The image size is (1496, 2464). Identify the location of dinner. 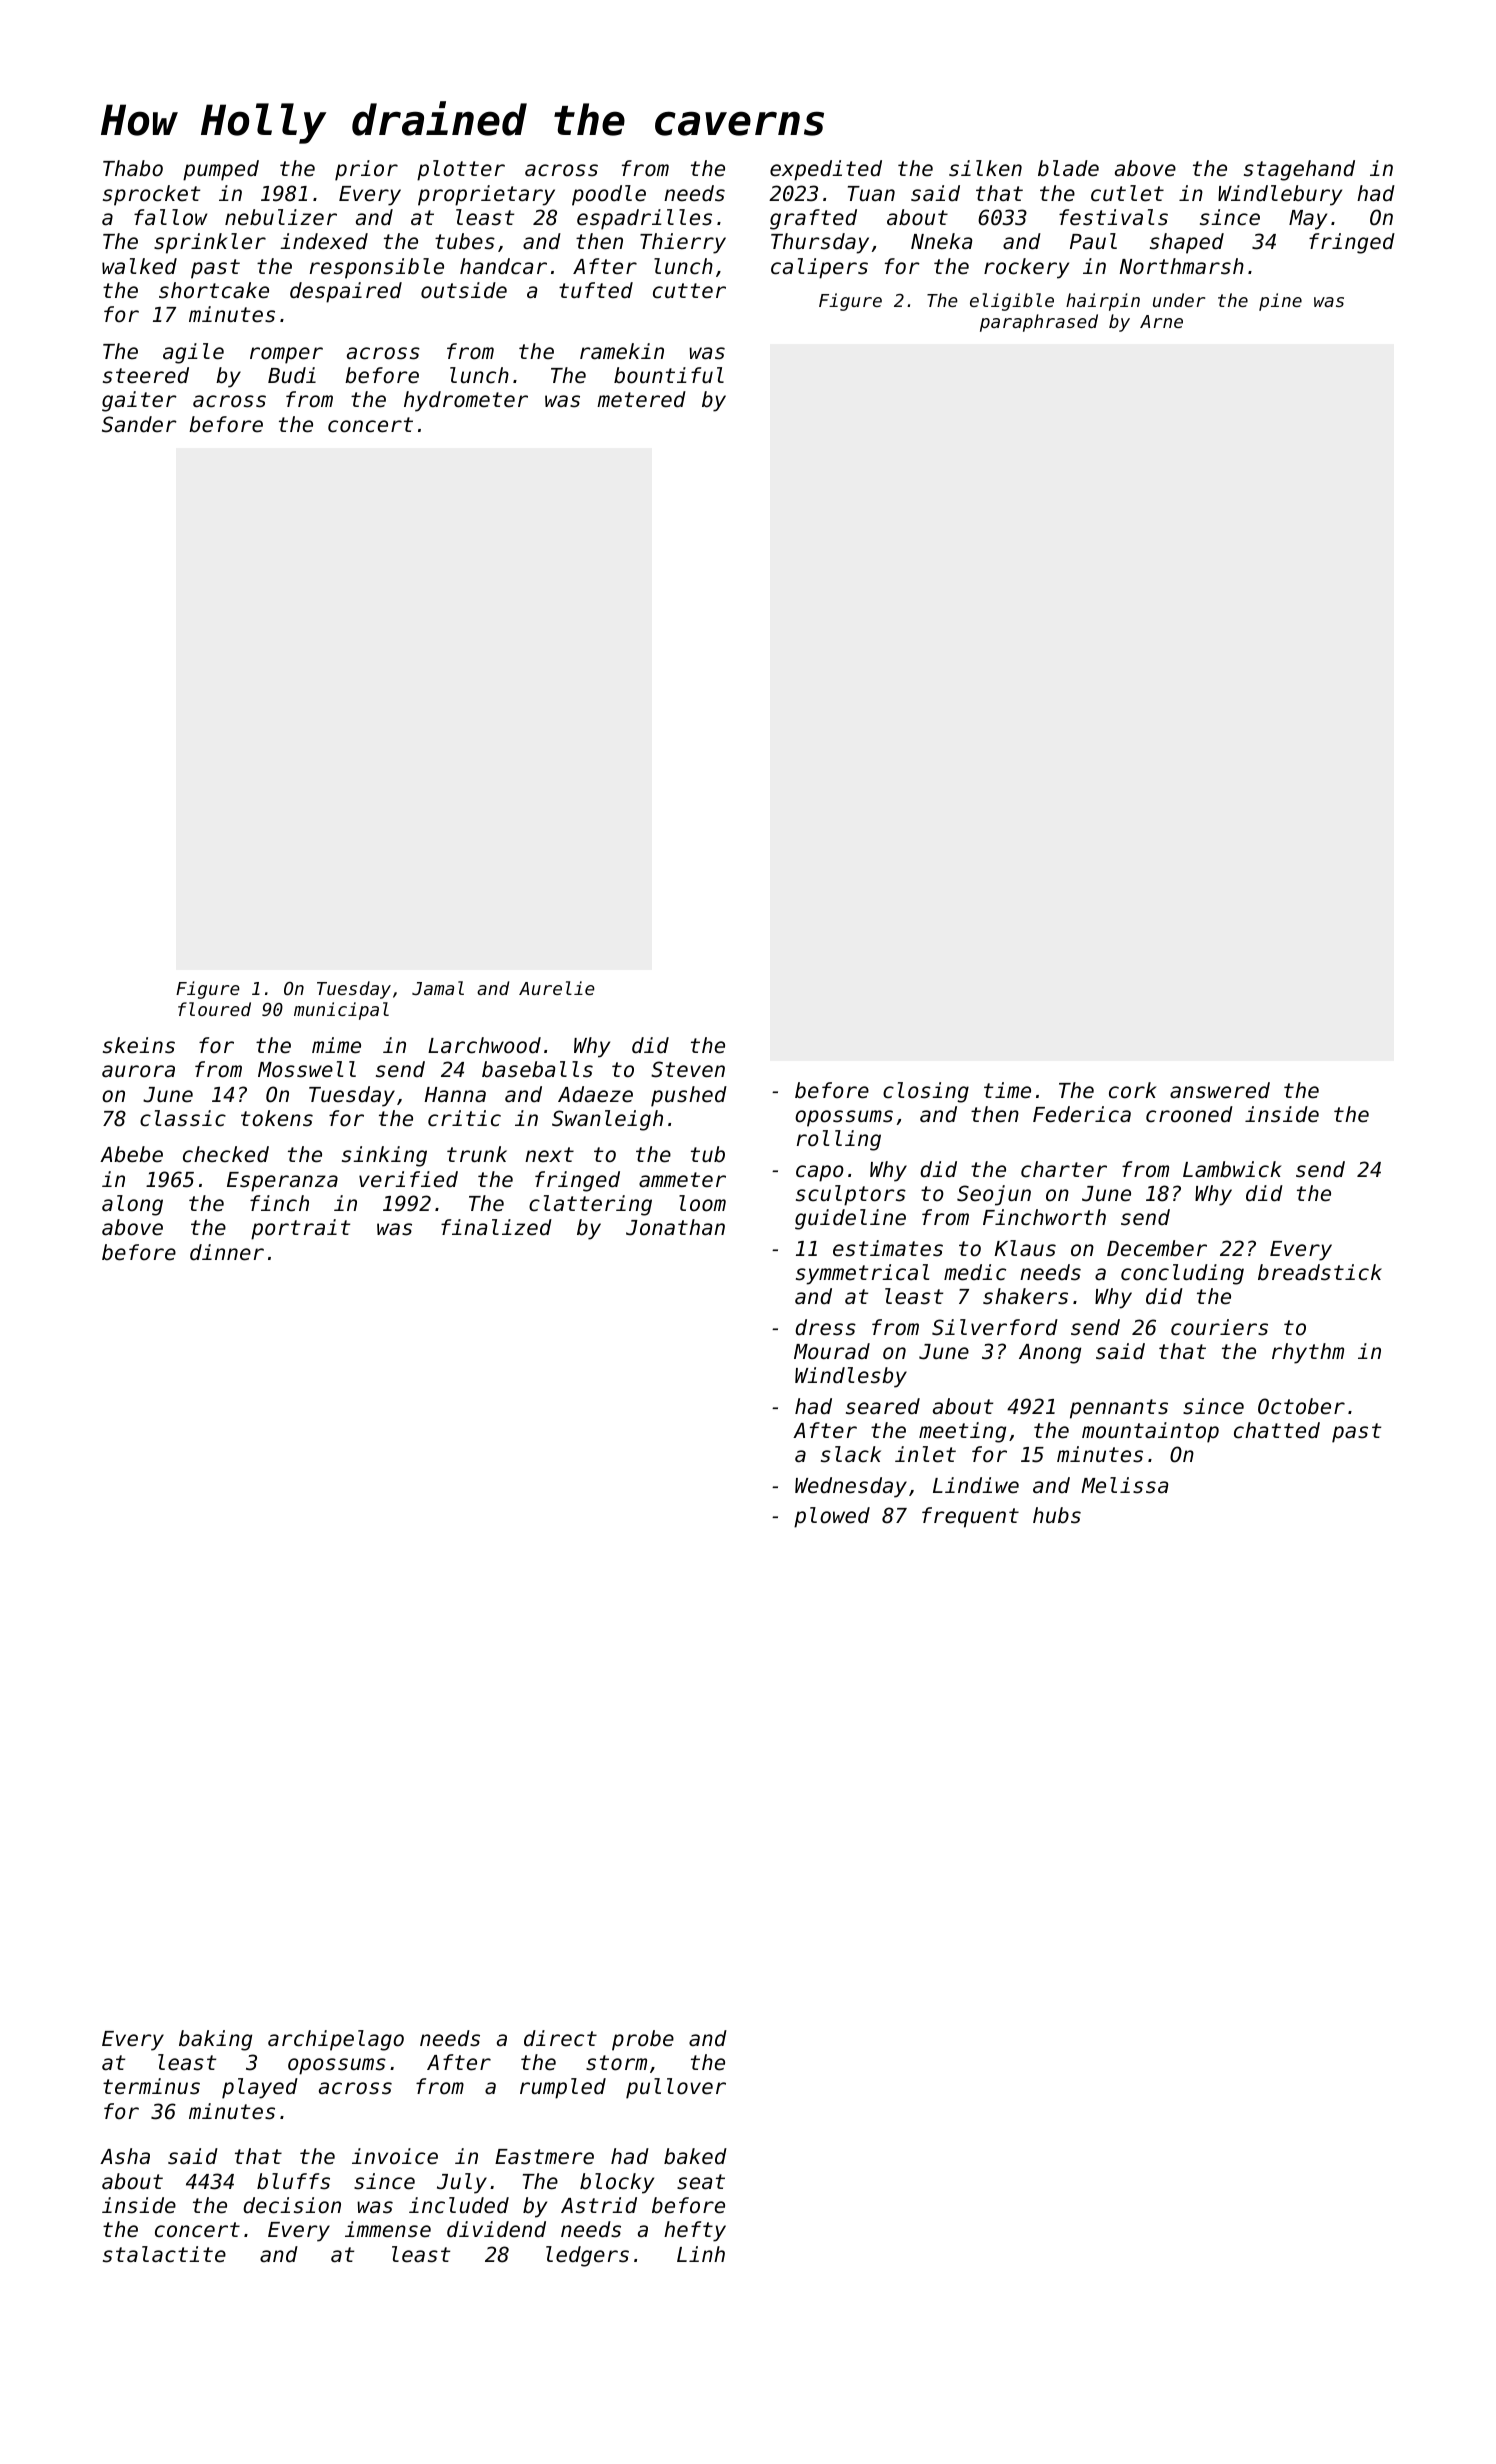
(227, 1252).
